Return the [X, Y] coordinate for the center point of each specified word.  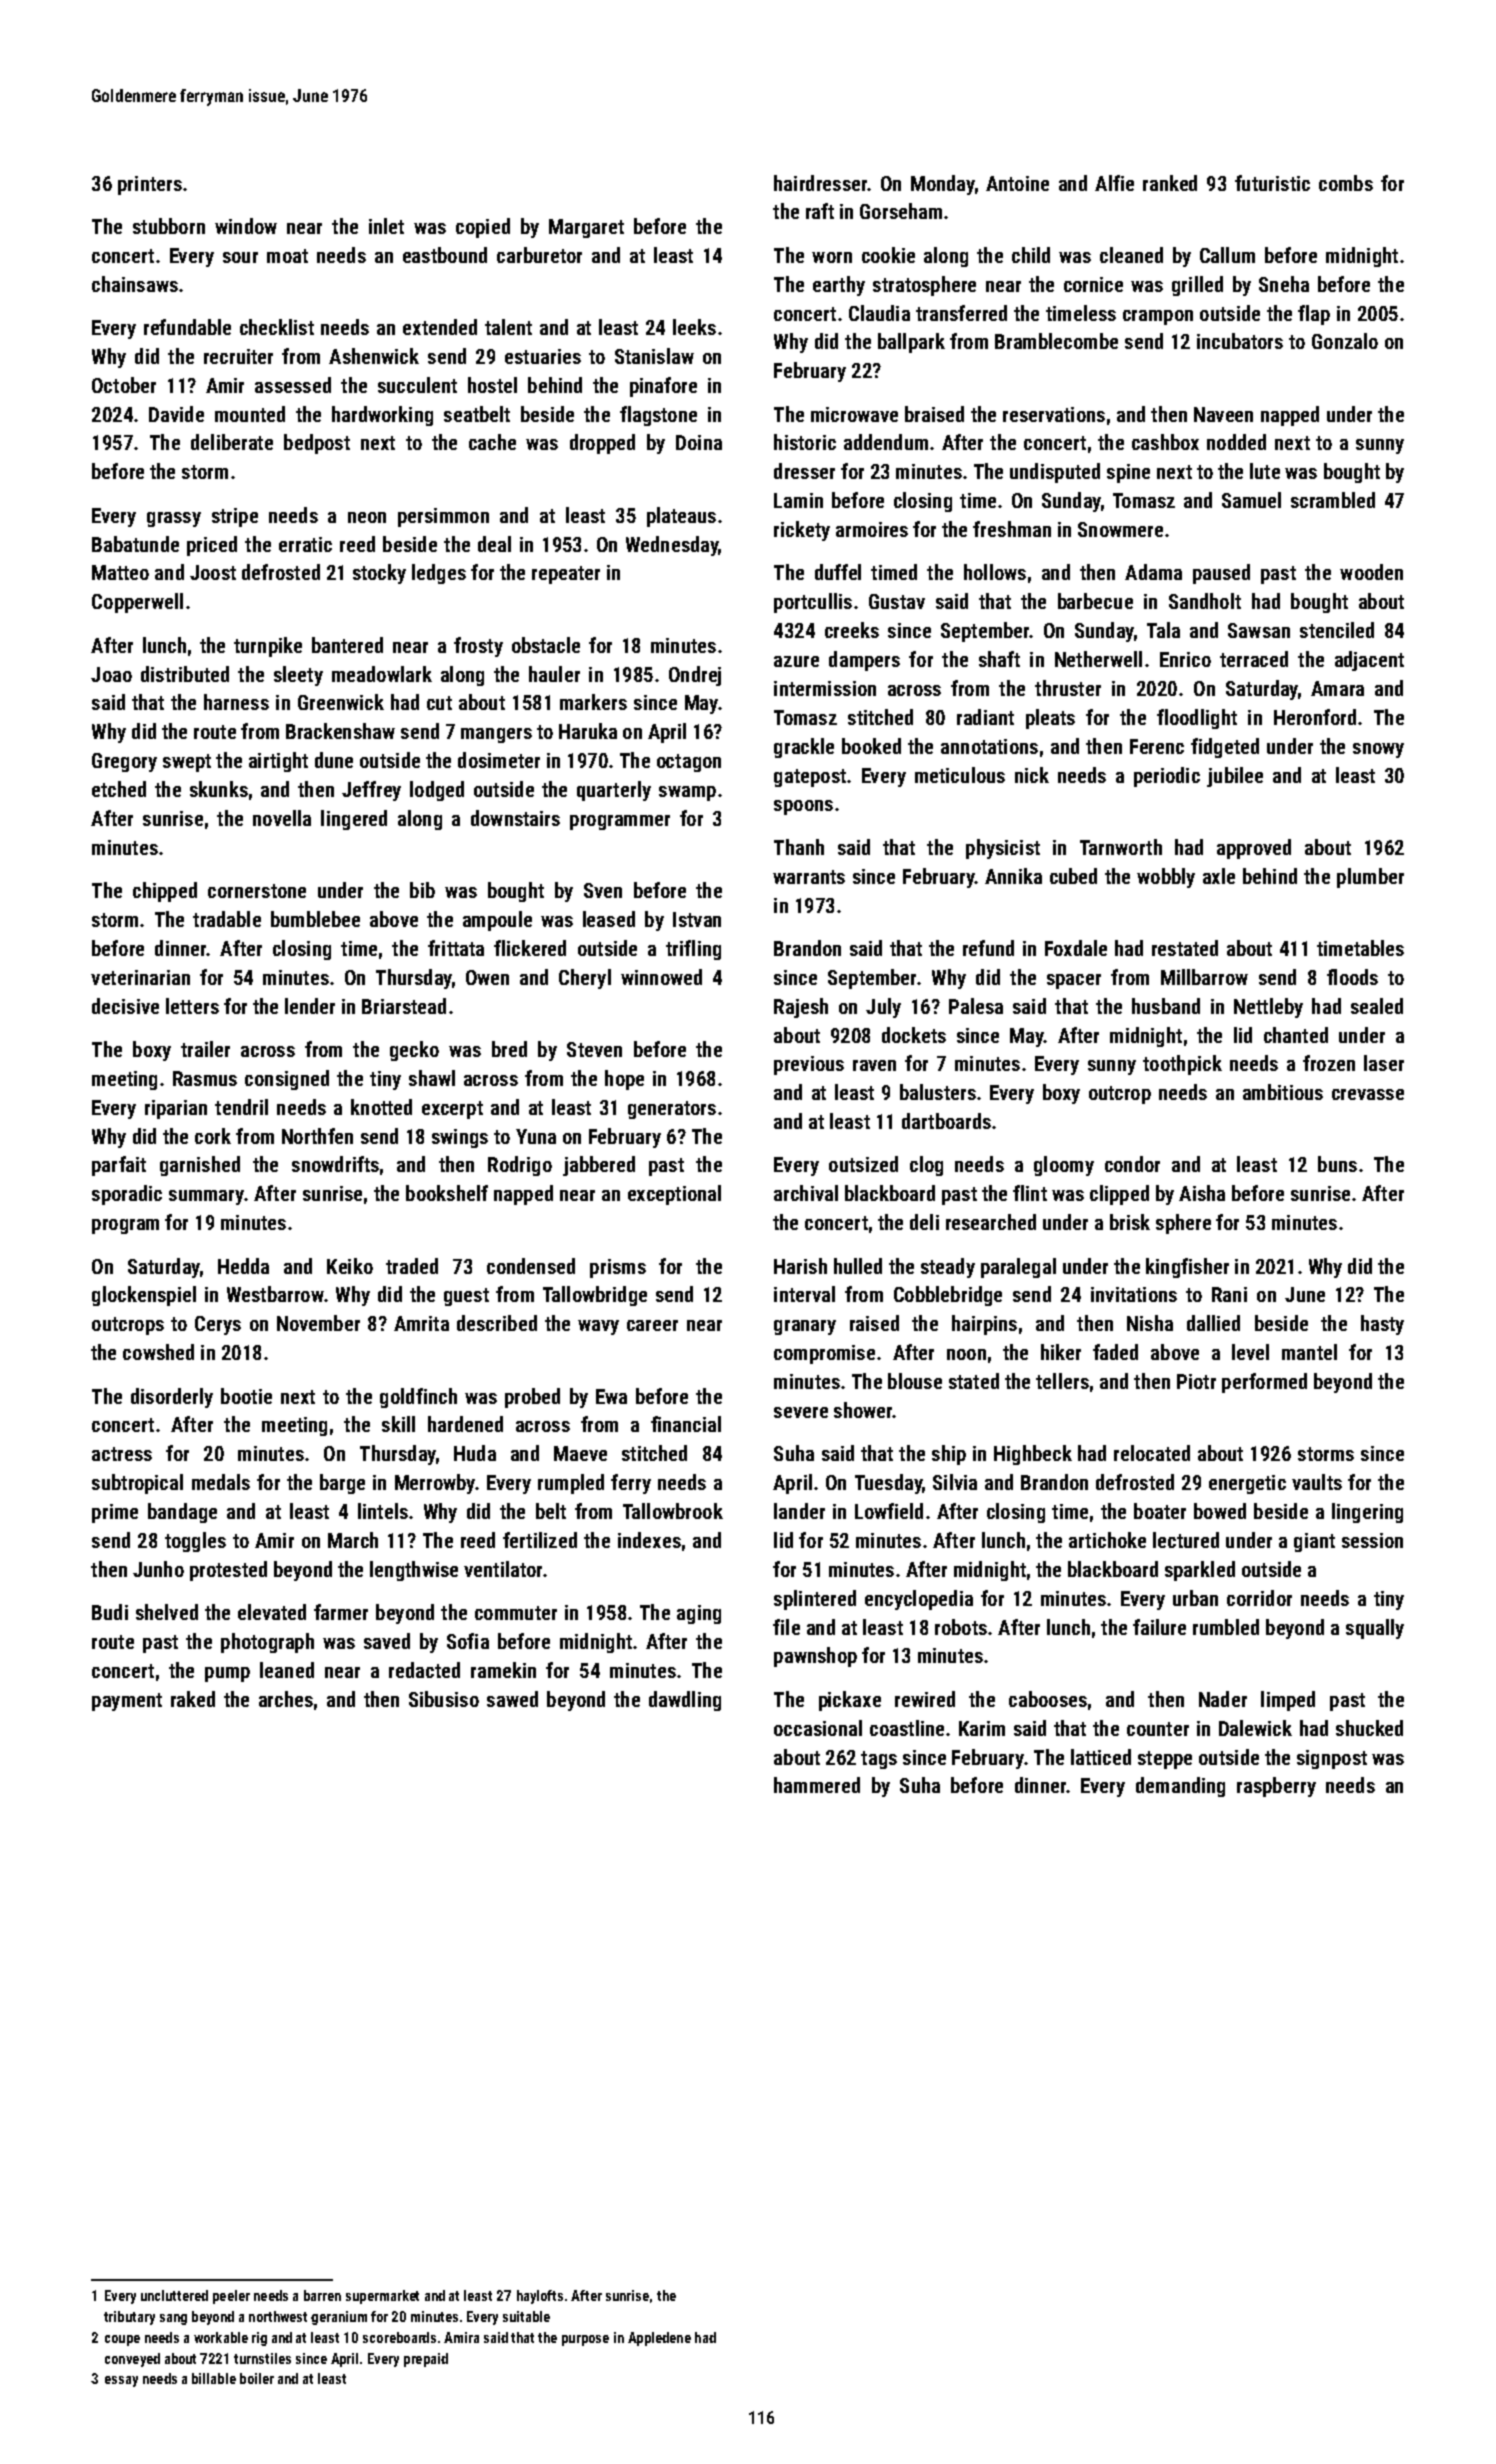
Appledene [659, 2339]
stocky [379, 574]
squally [1375, 1629]
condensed [531, 1266]
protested [228, 1571]
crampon [1158, 317]
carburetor [539, 255]
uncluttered [174, 2295]
